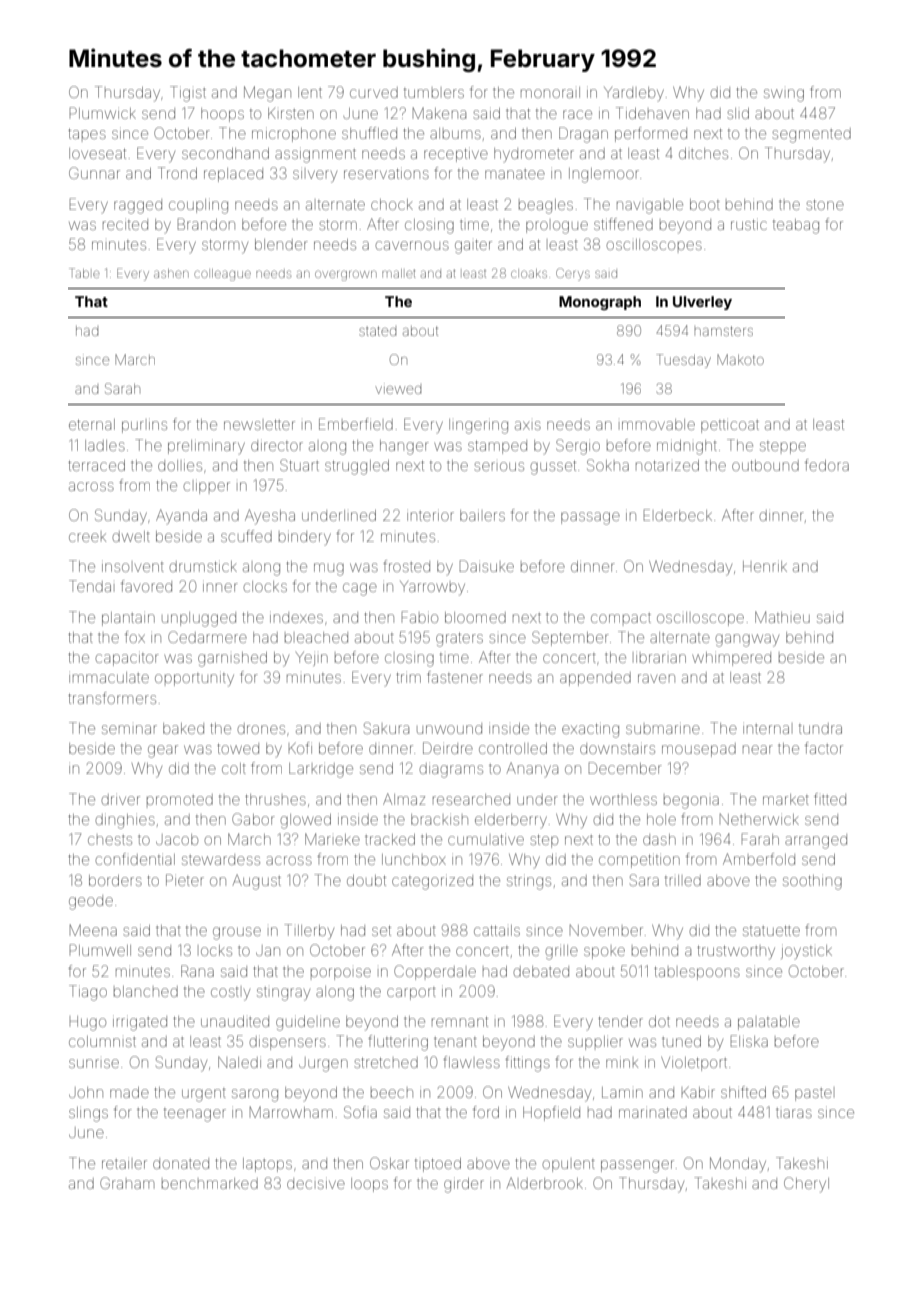  What do you see at coordinates (434, 93) in the screenshot?
I see `tumblers` at bounding box center [434, 93].
